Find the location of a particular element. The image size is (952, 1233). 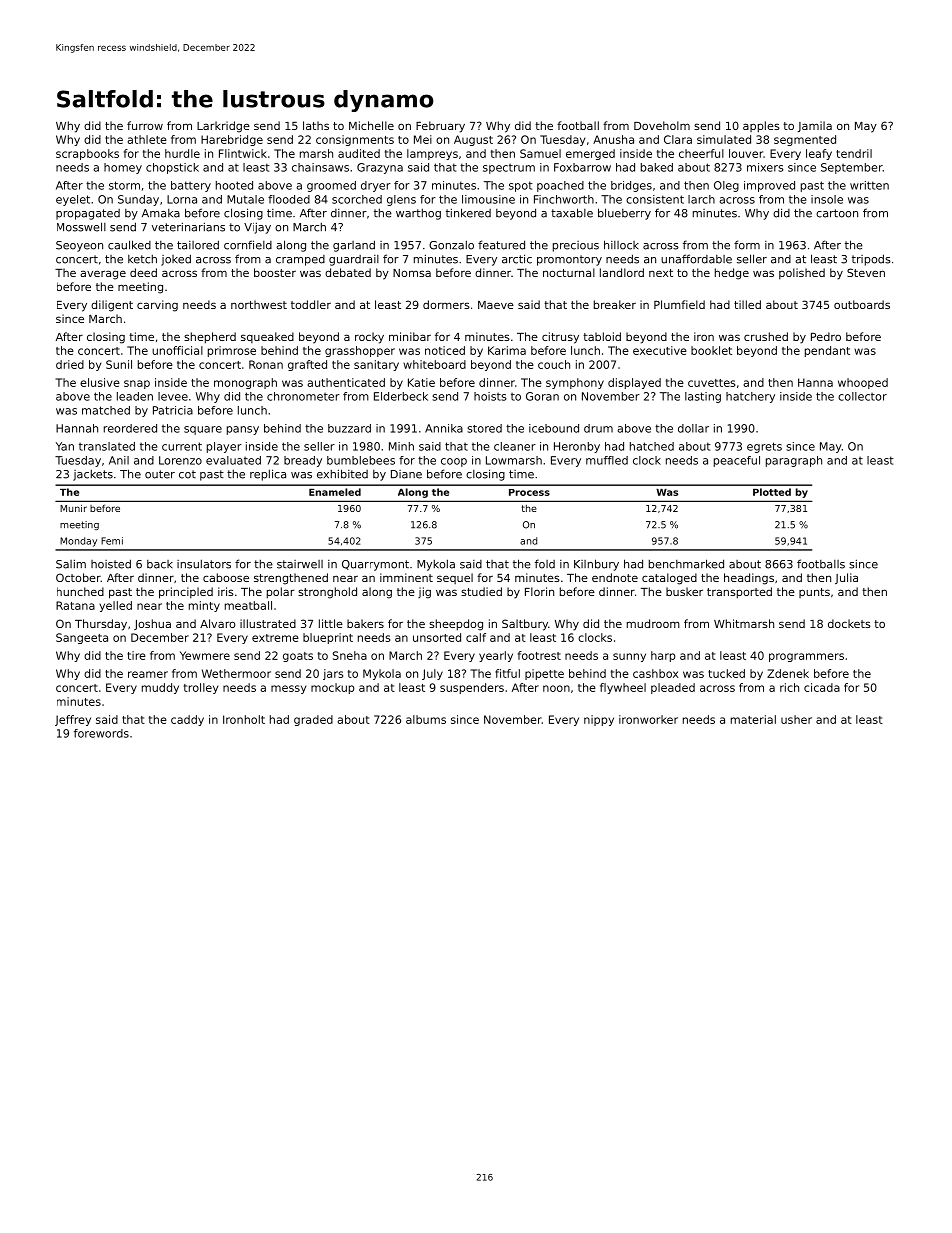

paragraph is located at coordinates (794, 461).
